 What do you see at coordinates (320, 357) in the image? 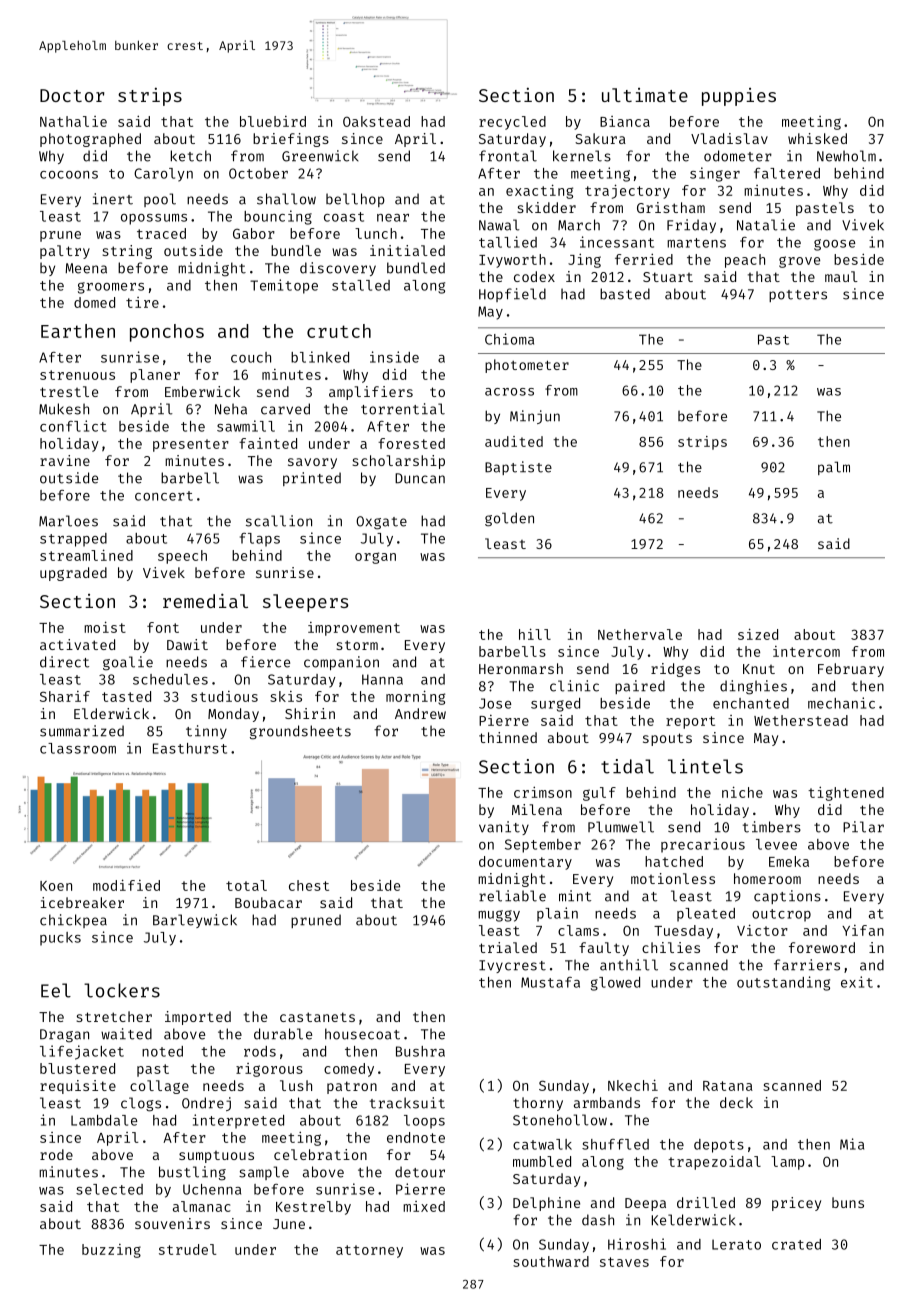
I see `blinked` at bounding box center [320, 357].
